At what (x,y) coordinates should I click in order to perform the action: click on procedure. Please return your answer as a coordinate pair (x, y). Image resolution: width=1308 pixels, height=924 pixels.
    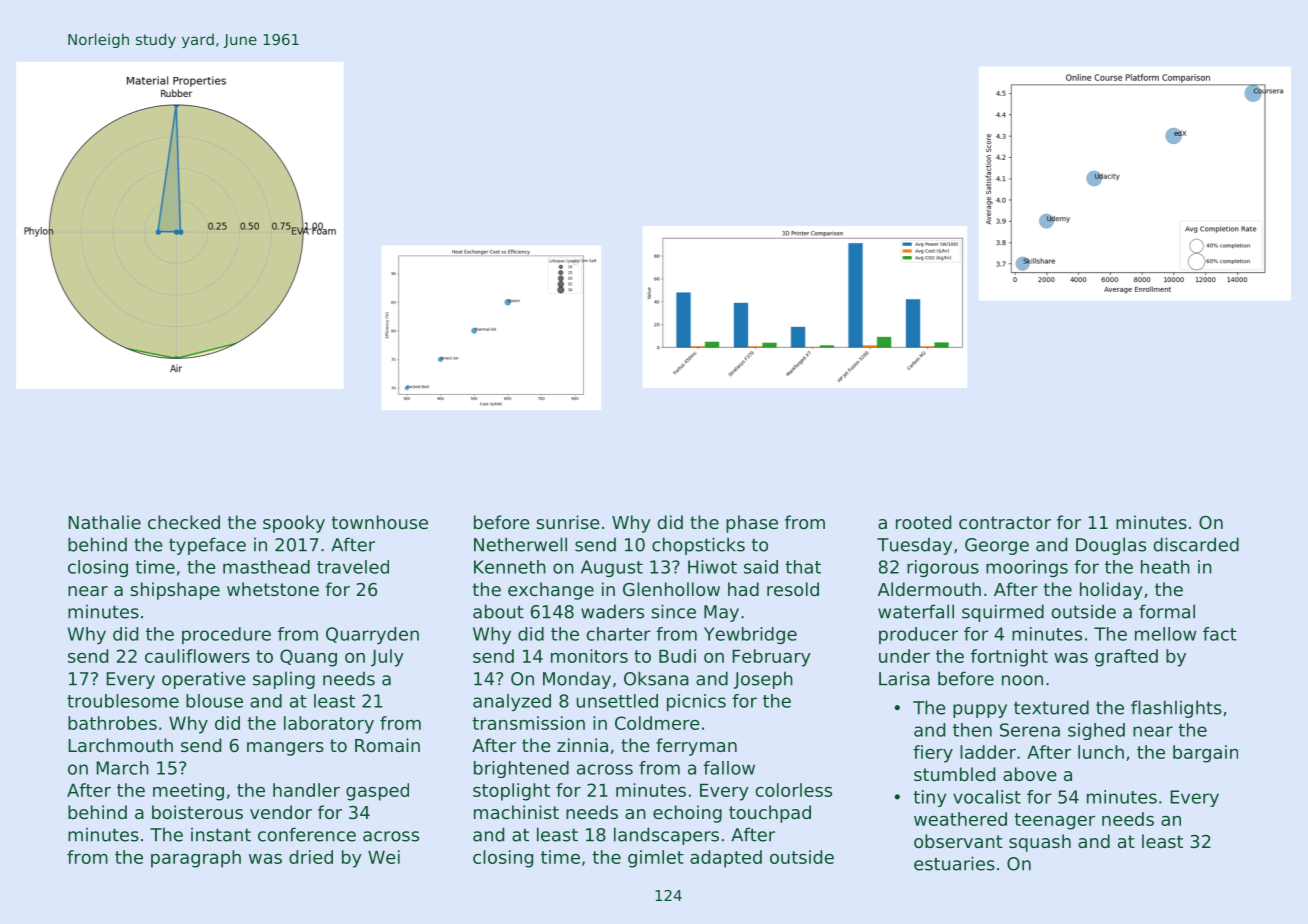
    Looking at the image, I should click on (226, 635).
